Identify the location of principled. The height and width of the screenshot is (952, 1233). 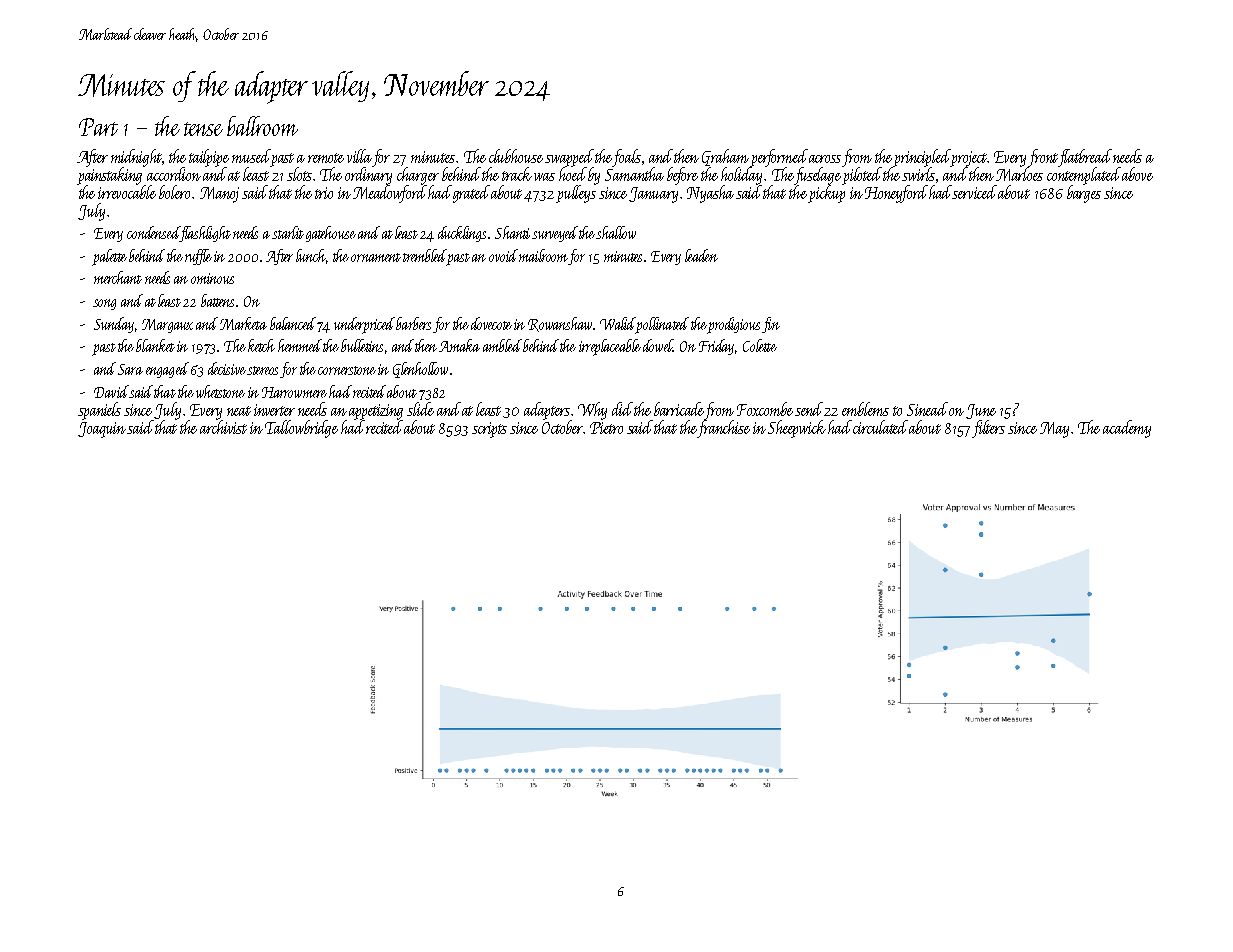
(922, 158).
